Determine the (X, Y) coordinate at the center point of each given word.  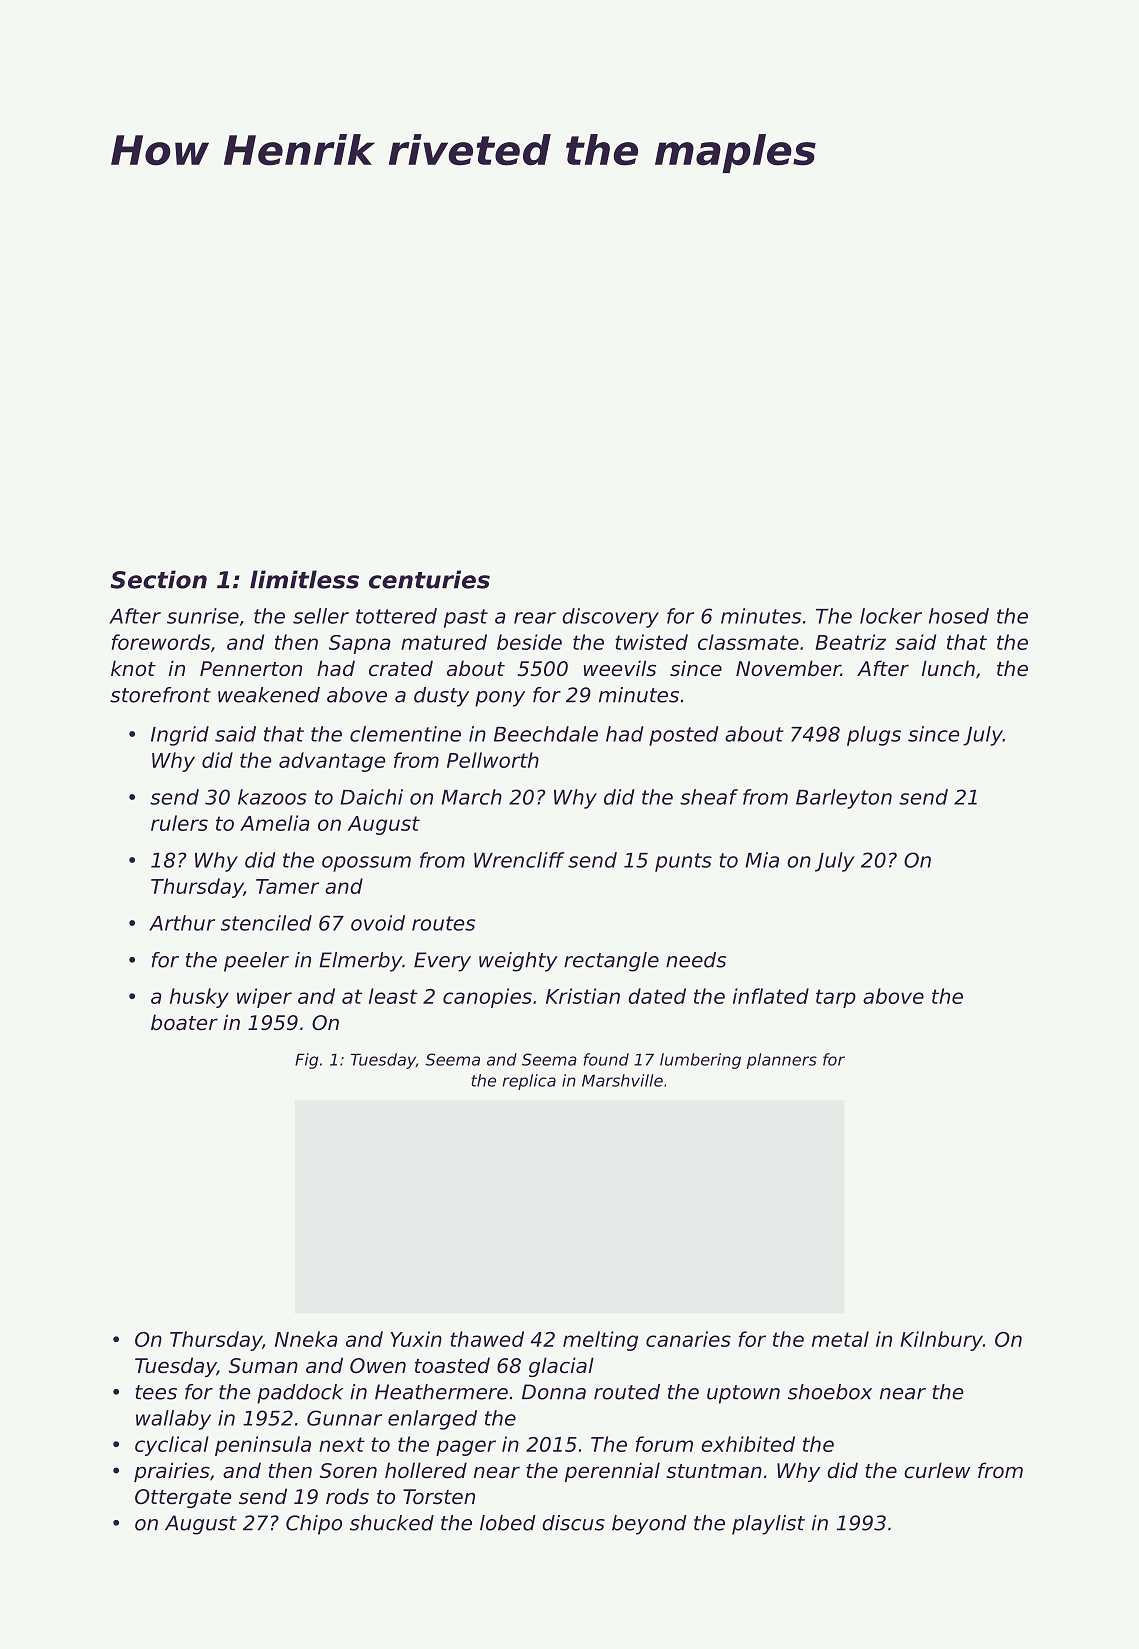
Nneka (306, 1339)
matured (444, 642)
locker (891, 616)
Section (159, 579)
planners (782, 1061)
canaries (688, 1339)
